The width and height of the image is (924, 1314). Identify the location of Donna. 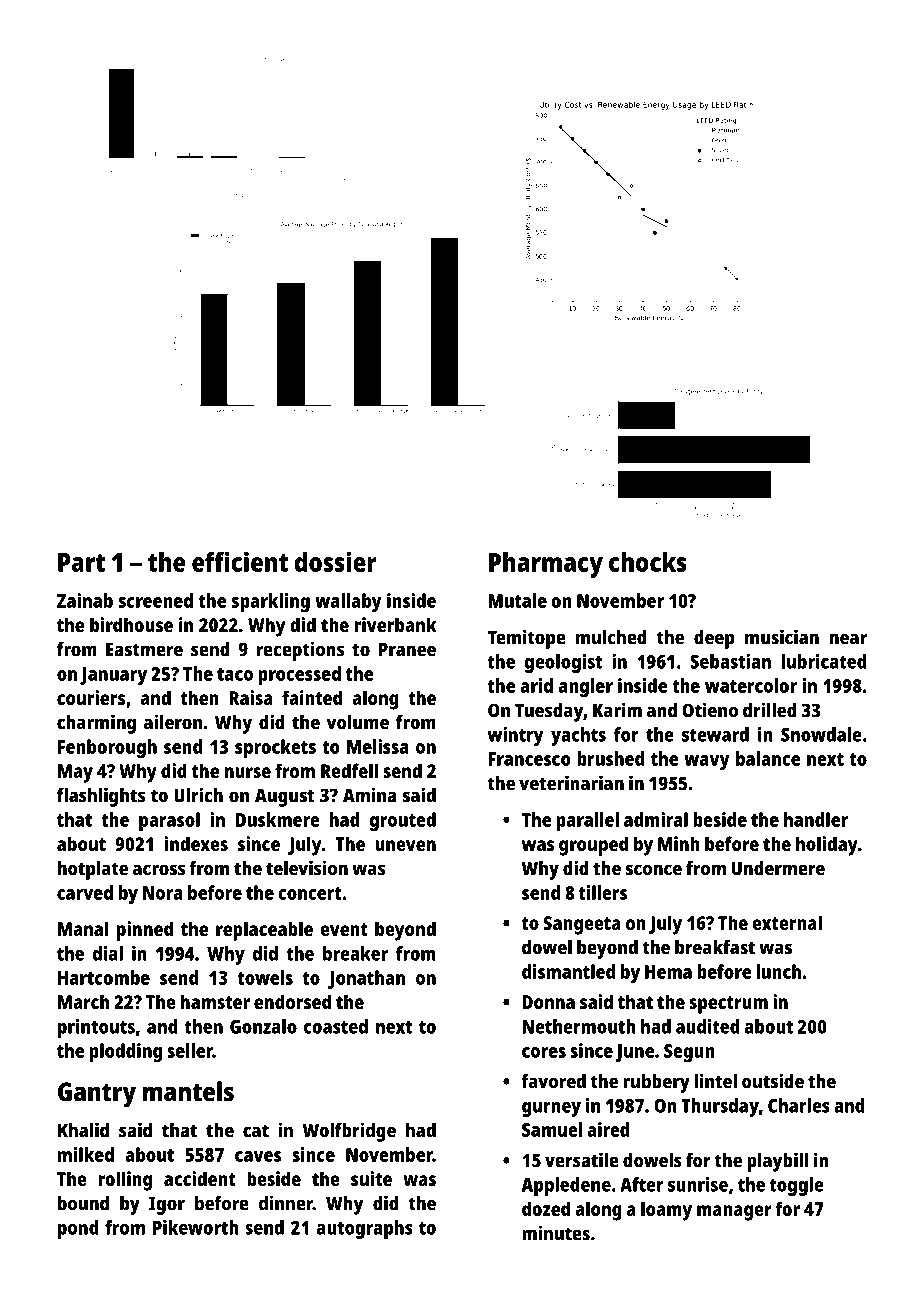
(548, 1002).
